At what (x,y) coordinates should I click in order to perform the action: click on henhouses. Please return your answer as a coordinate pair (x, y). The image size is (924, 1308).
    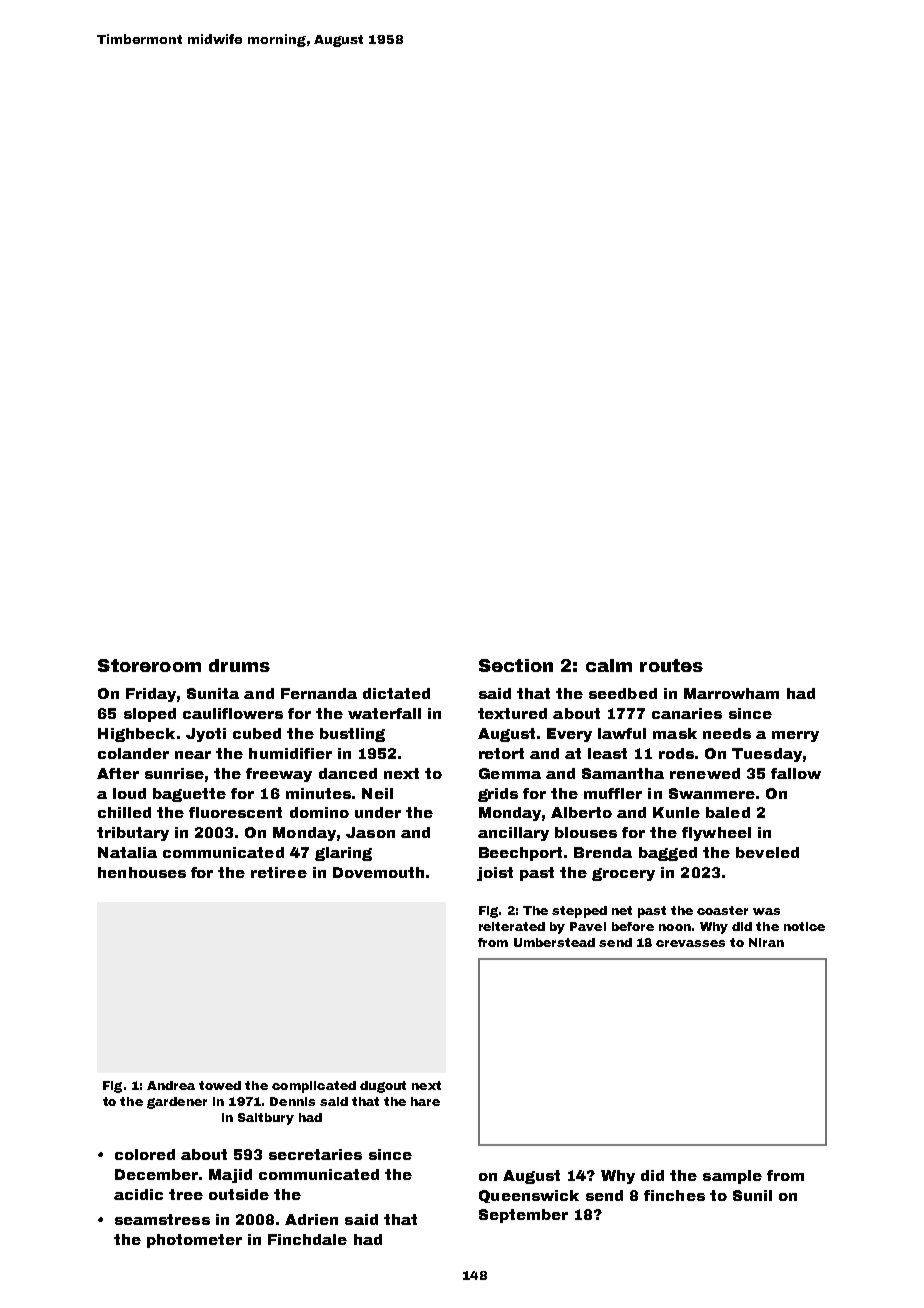
    Looking at the image, I should click on (142, 872).
